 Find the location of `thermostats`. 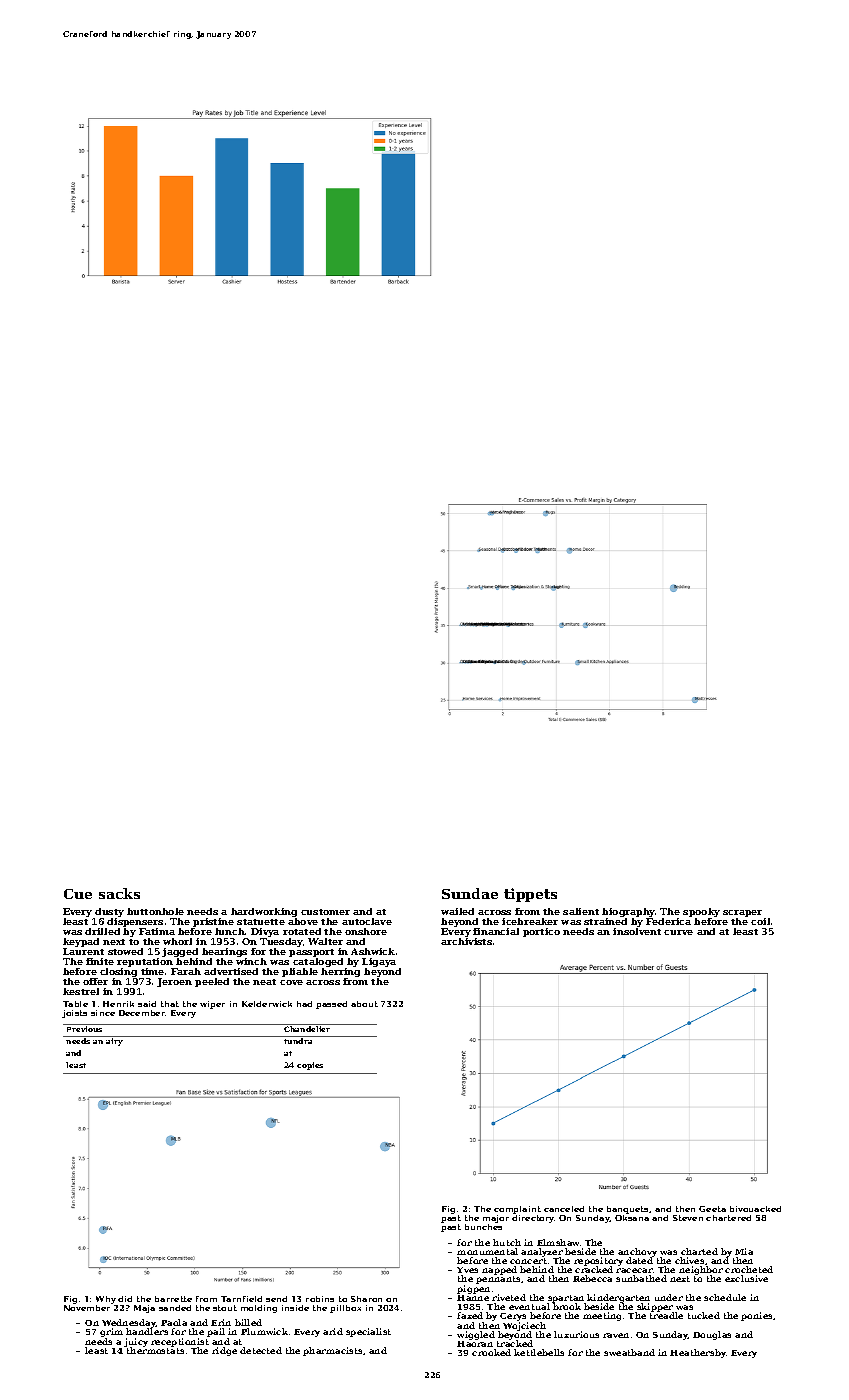

thermostats is located at coordinates (155, 1350).
